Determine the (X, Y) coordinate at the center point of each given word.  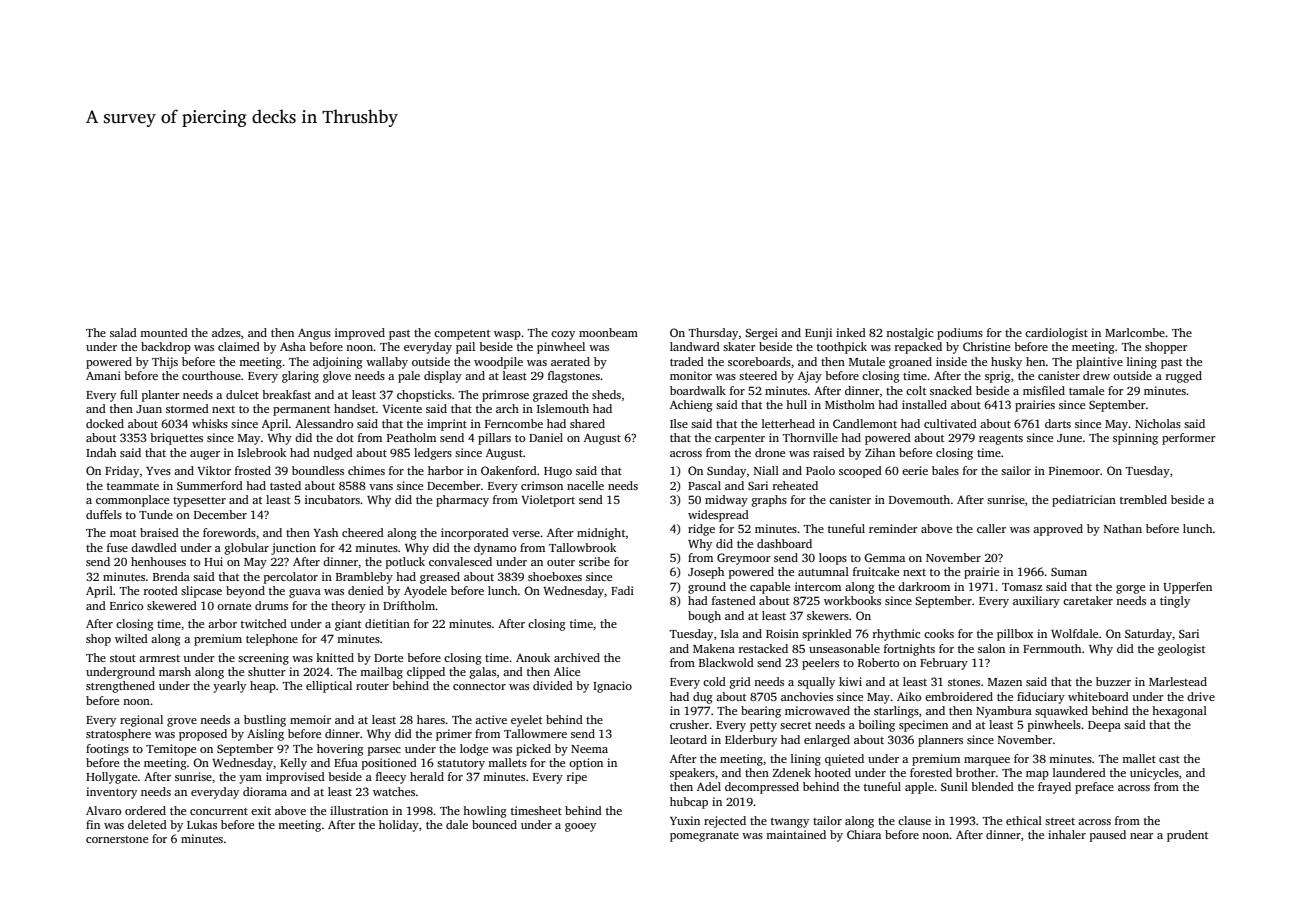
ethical (1024, 820)
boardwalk (698, 390)
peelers (820, 664)
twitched (264, 623)
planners (940, 741)
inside (951, 361)
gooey (580, 827)
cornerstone (117, 839)
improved (360, 334)
